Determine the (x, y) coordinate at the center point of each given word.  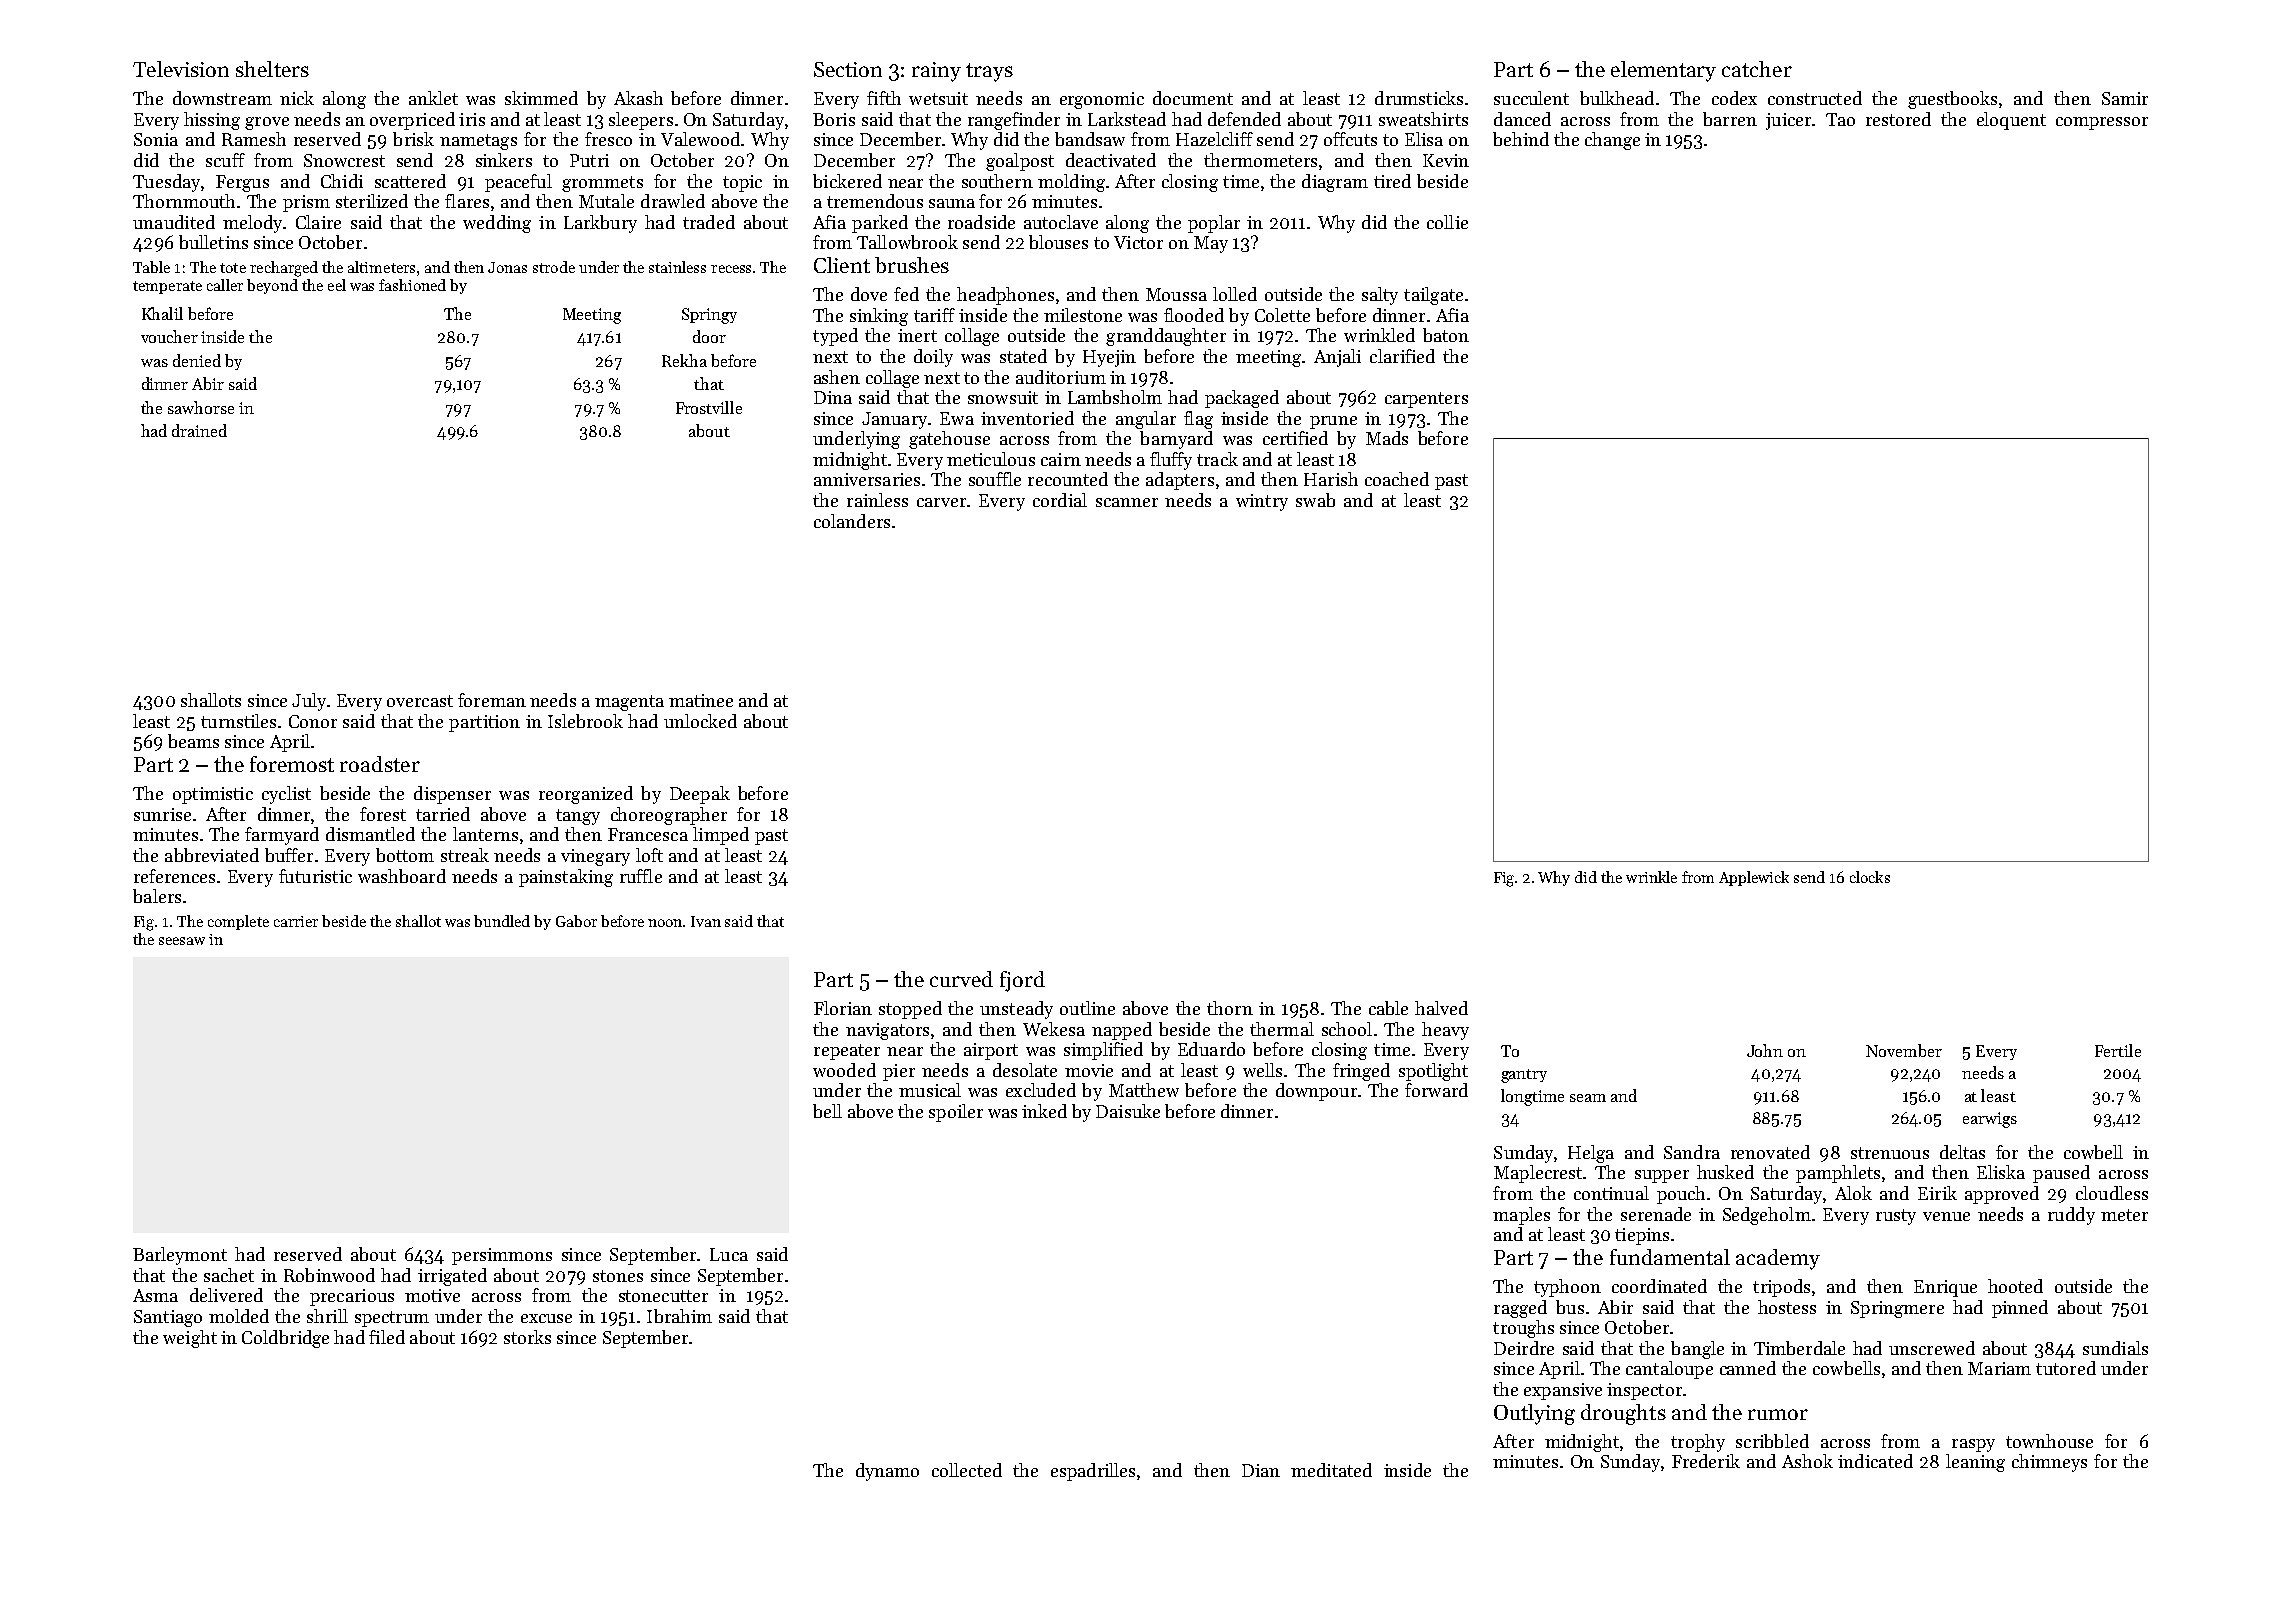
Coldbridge (285, 1339)
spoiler (956, 1113)
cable (1388, 1008)
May (1211, 244)
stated (1023, 356)
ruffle (641, 876)
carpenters (1426, 400)
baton (1446, 335)
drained (199, 430)
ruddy (2071, 1216)
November (1904, 1050)
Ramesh (254, 139)
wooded (844, 1070)
